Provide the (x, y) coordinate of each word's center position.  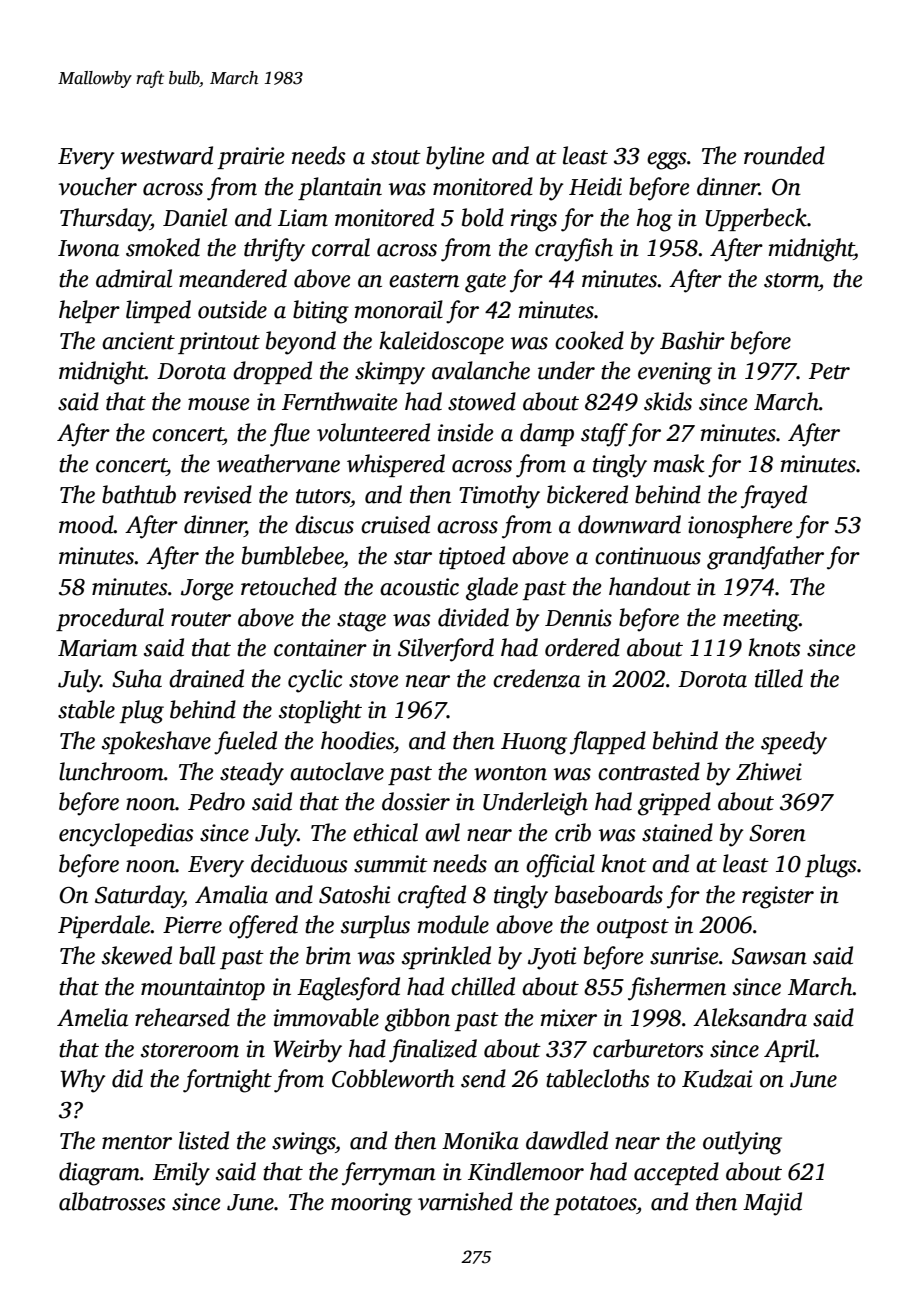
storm (791, 280)
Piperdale (104, 926)
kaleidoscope (441, 342)
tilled (779, 678)
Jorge (207, 590)
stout (396, 157)
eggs (667, 161)
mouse (219, 404)
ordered (582, 647)
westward (166, 155)
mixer (569, 1018)
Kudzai (717, 1078)
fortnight (227, 1081)
